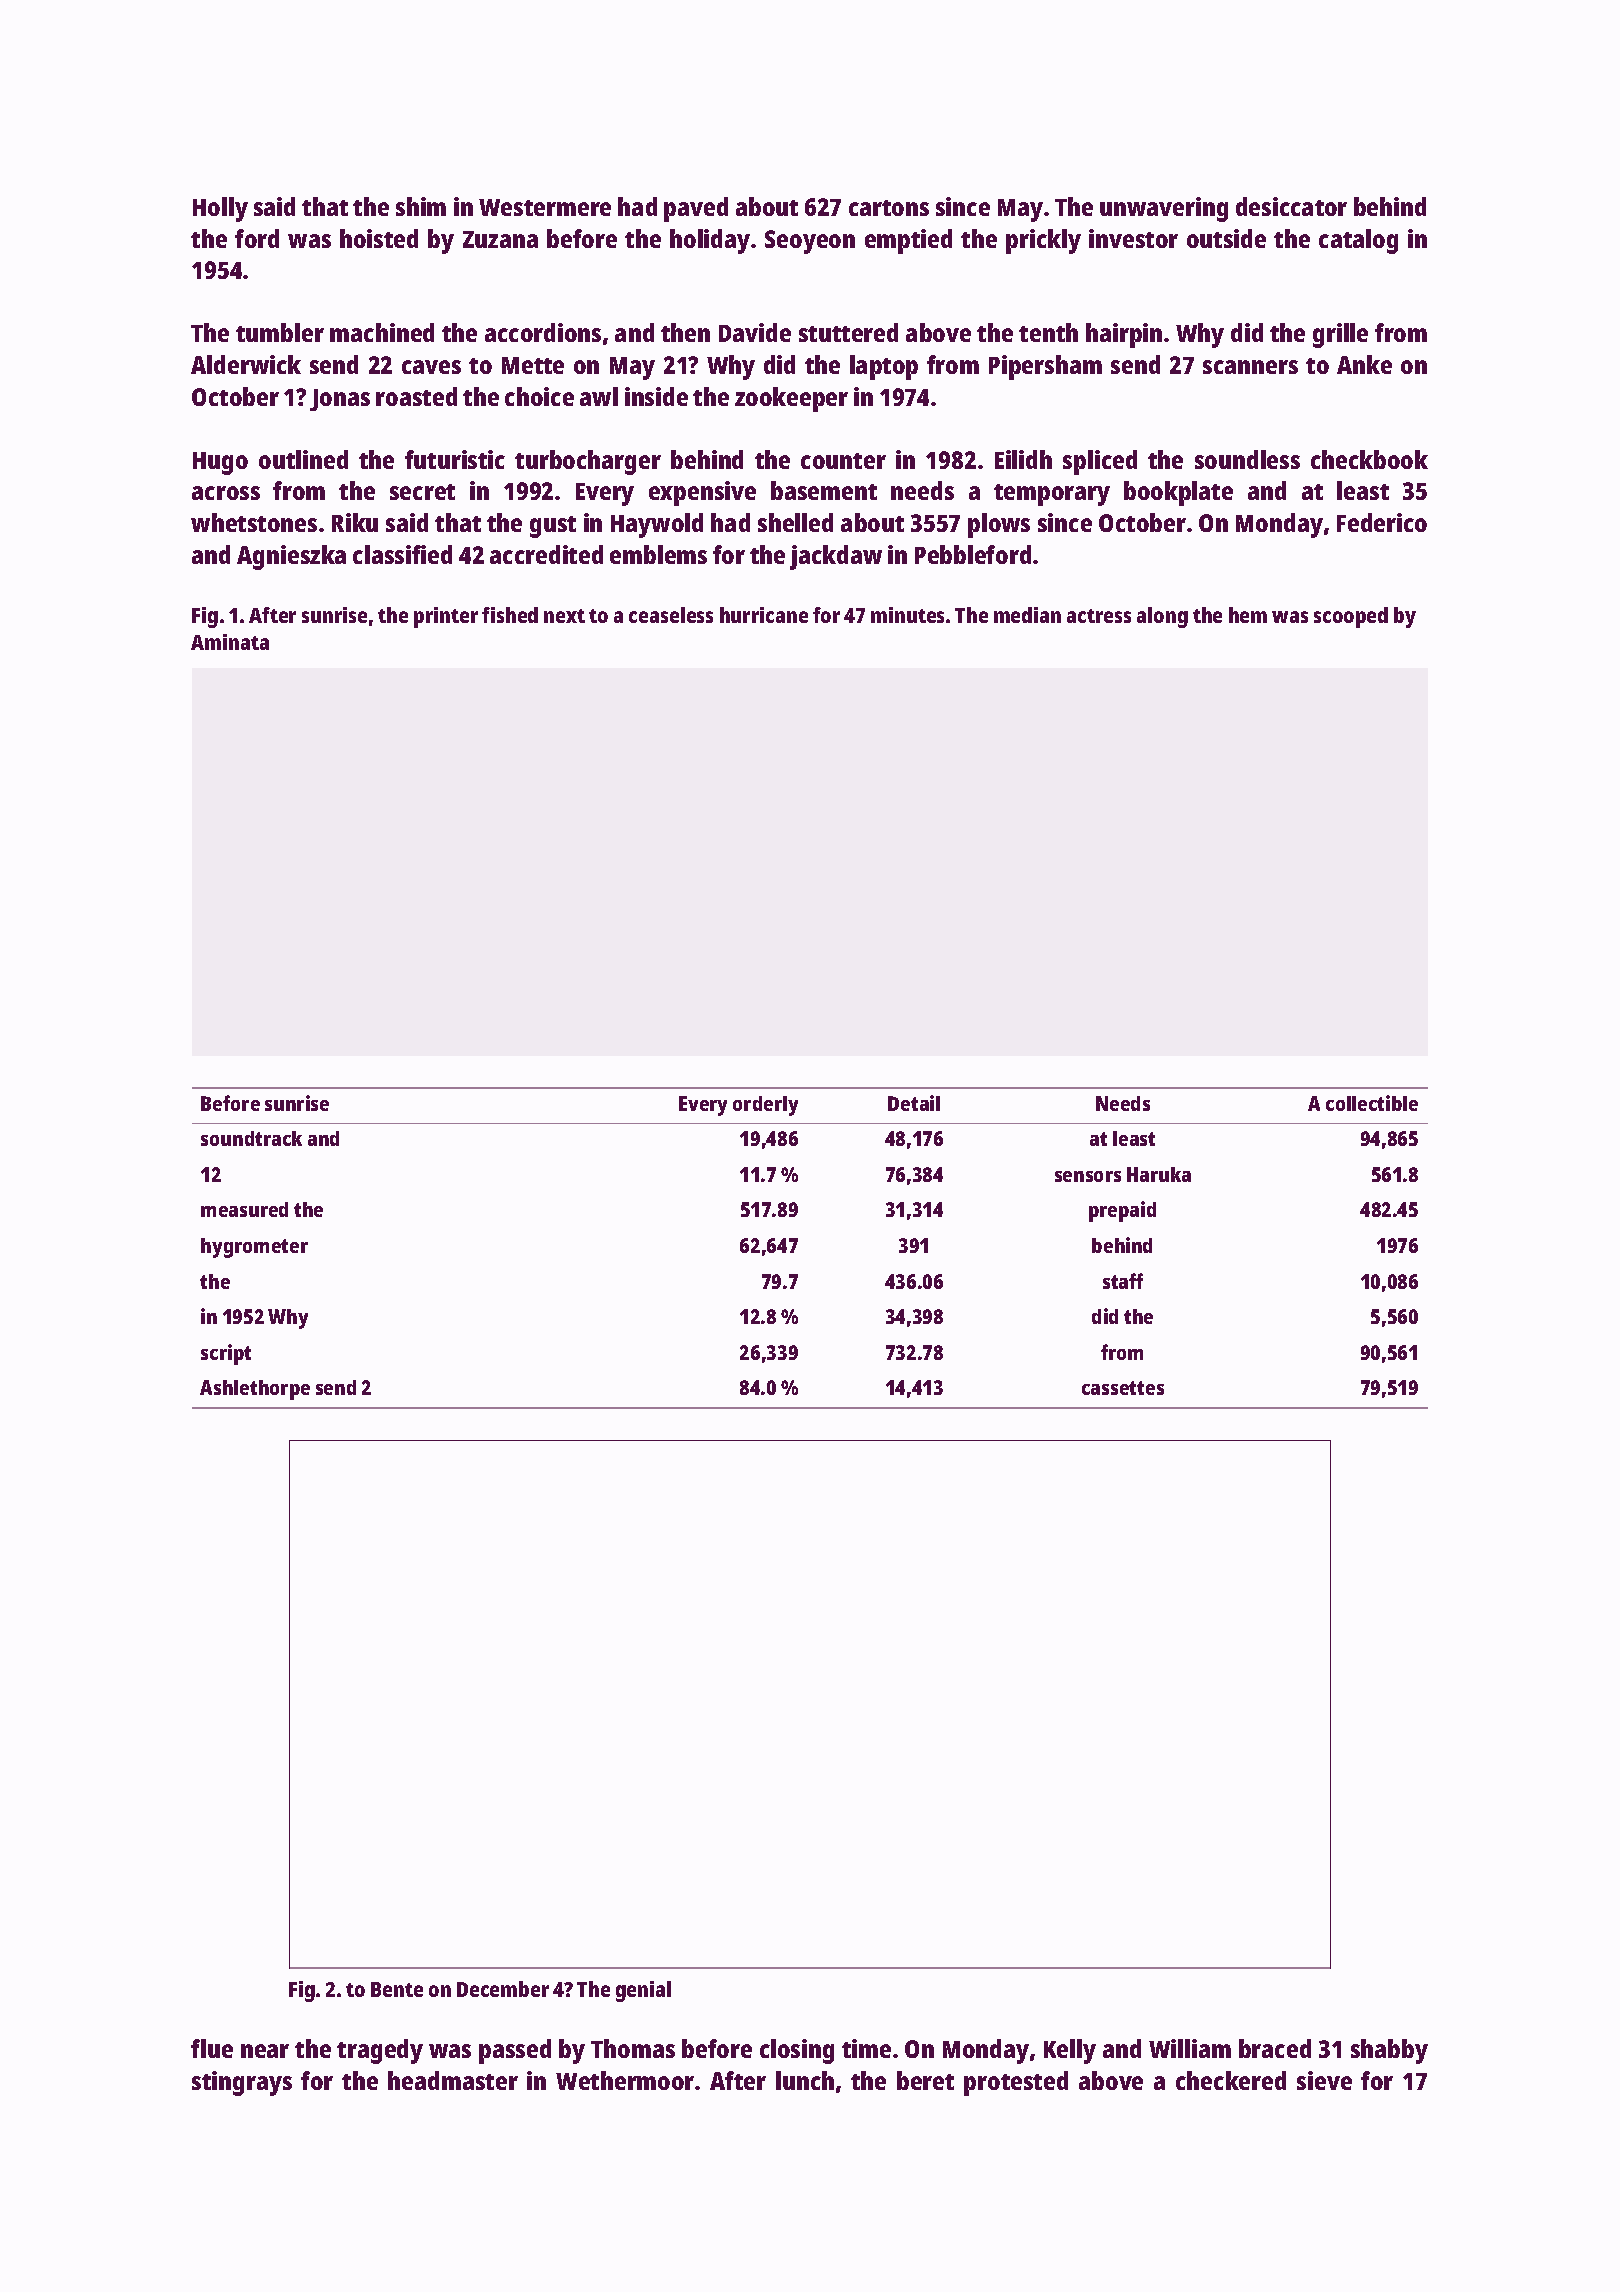 This document has width=1620, height=2292. Describe the element at coordinates (1364, 364) in the document. I see `Anke` at that location.
